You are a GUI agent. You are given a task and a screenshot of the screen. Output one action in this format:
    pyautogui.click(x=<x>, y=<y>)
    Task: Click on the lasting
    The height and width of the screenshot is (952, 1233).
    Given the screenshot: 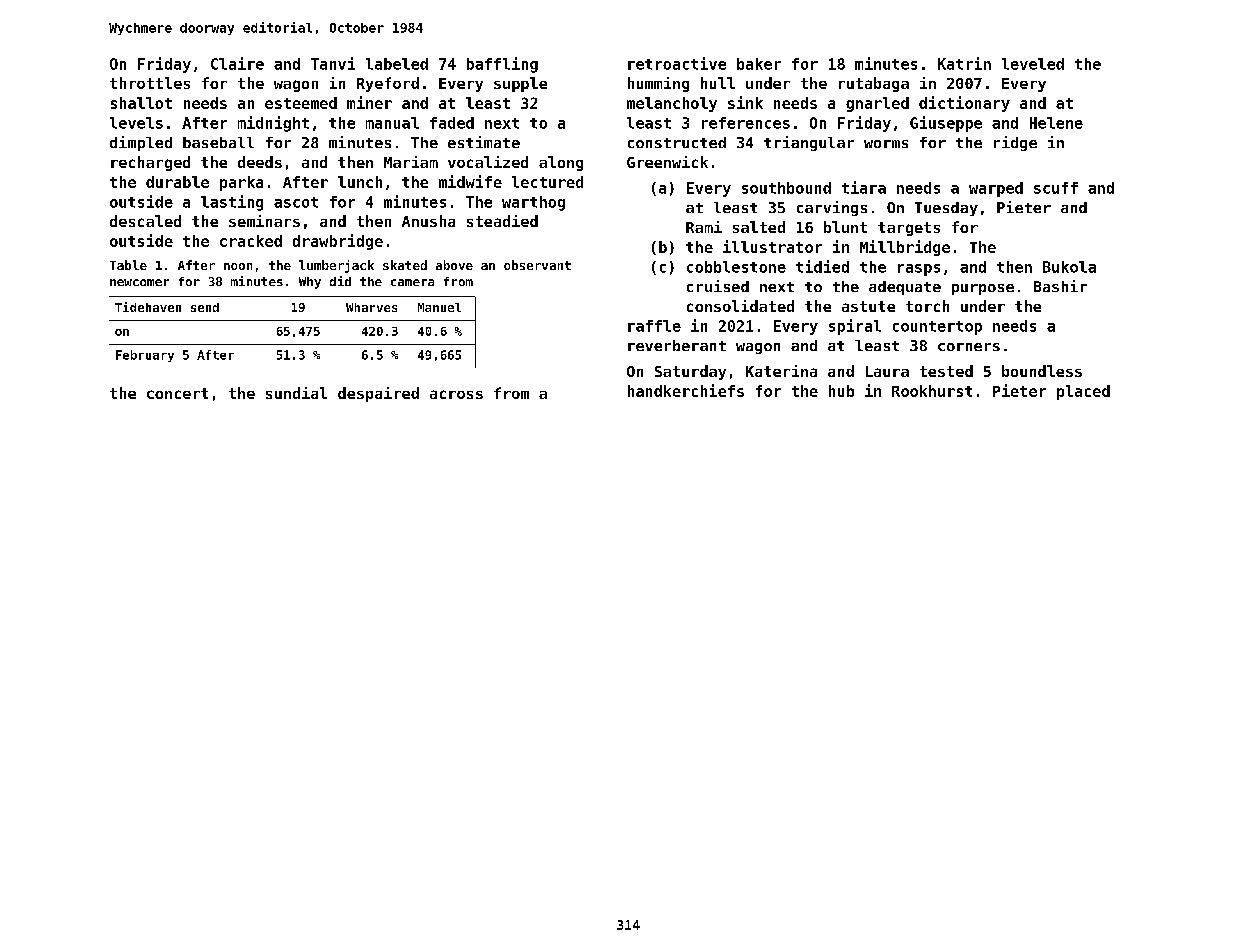 What is the action you would take?
    pyautogui.click(x=232, y=203)
